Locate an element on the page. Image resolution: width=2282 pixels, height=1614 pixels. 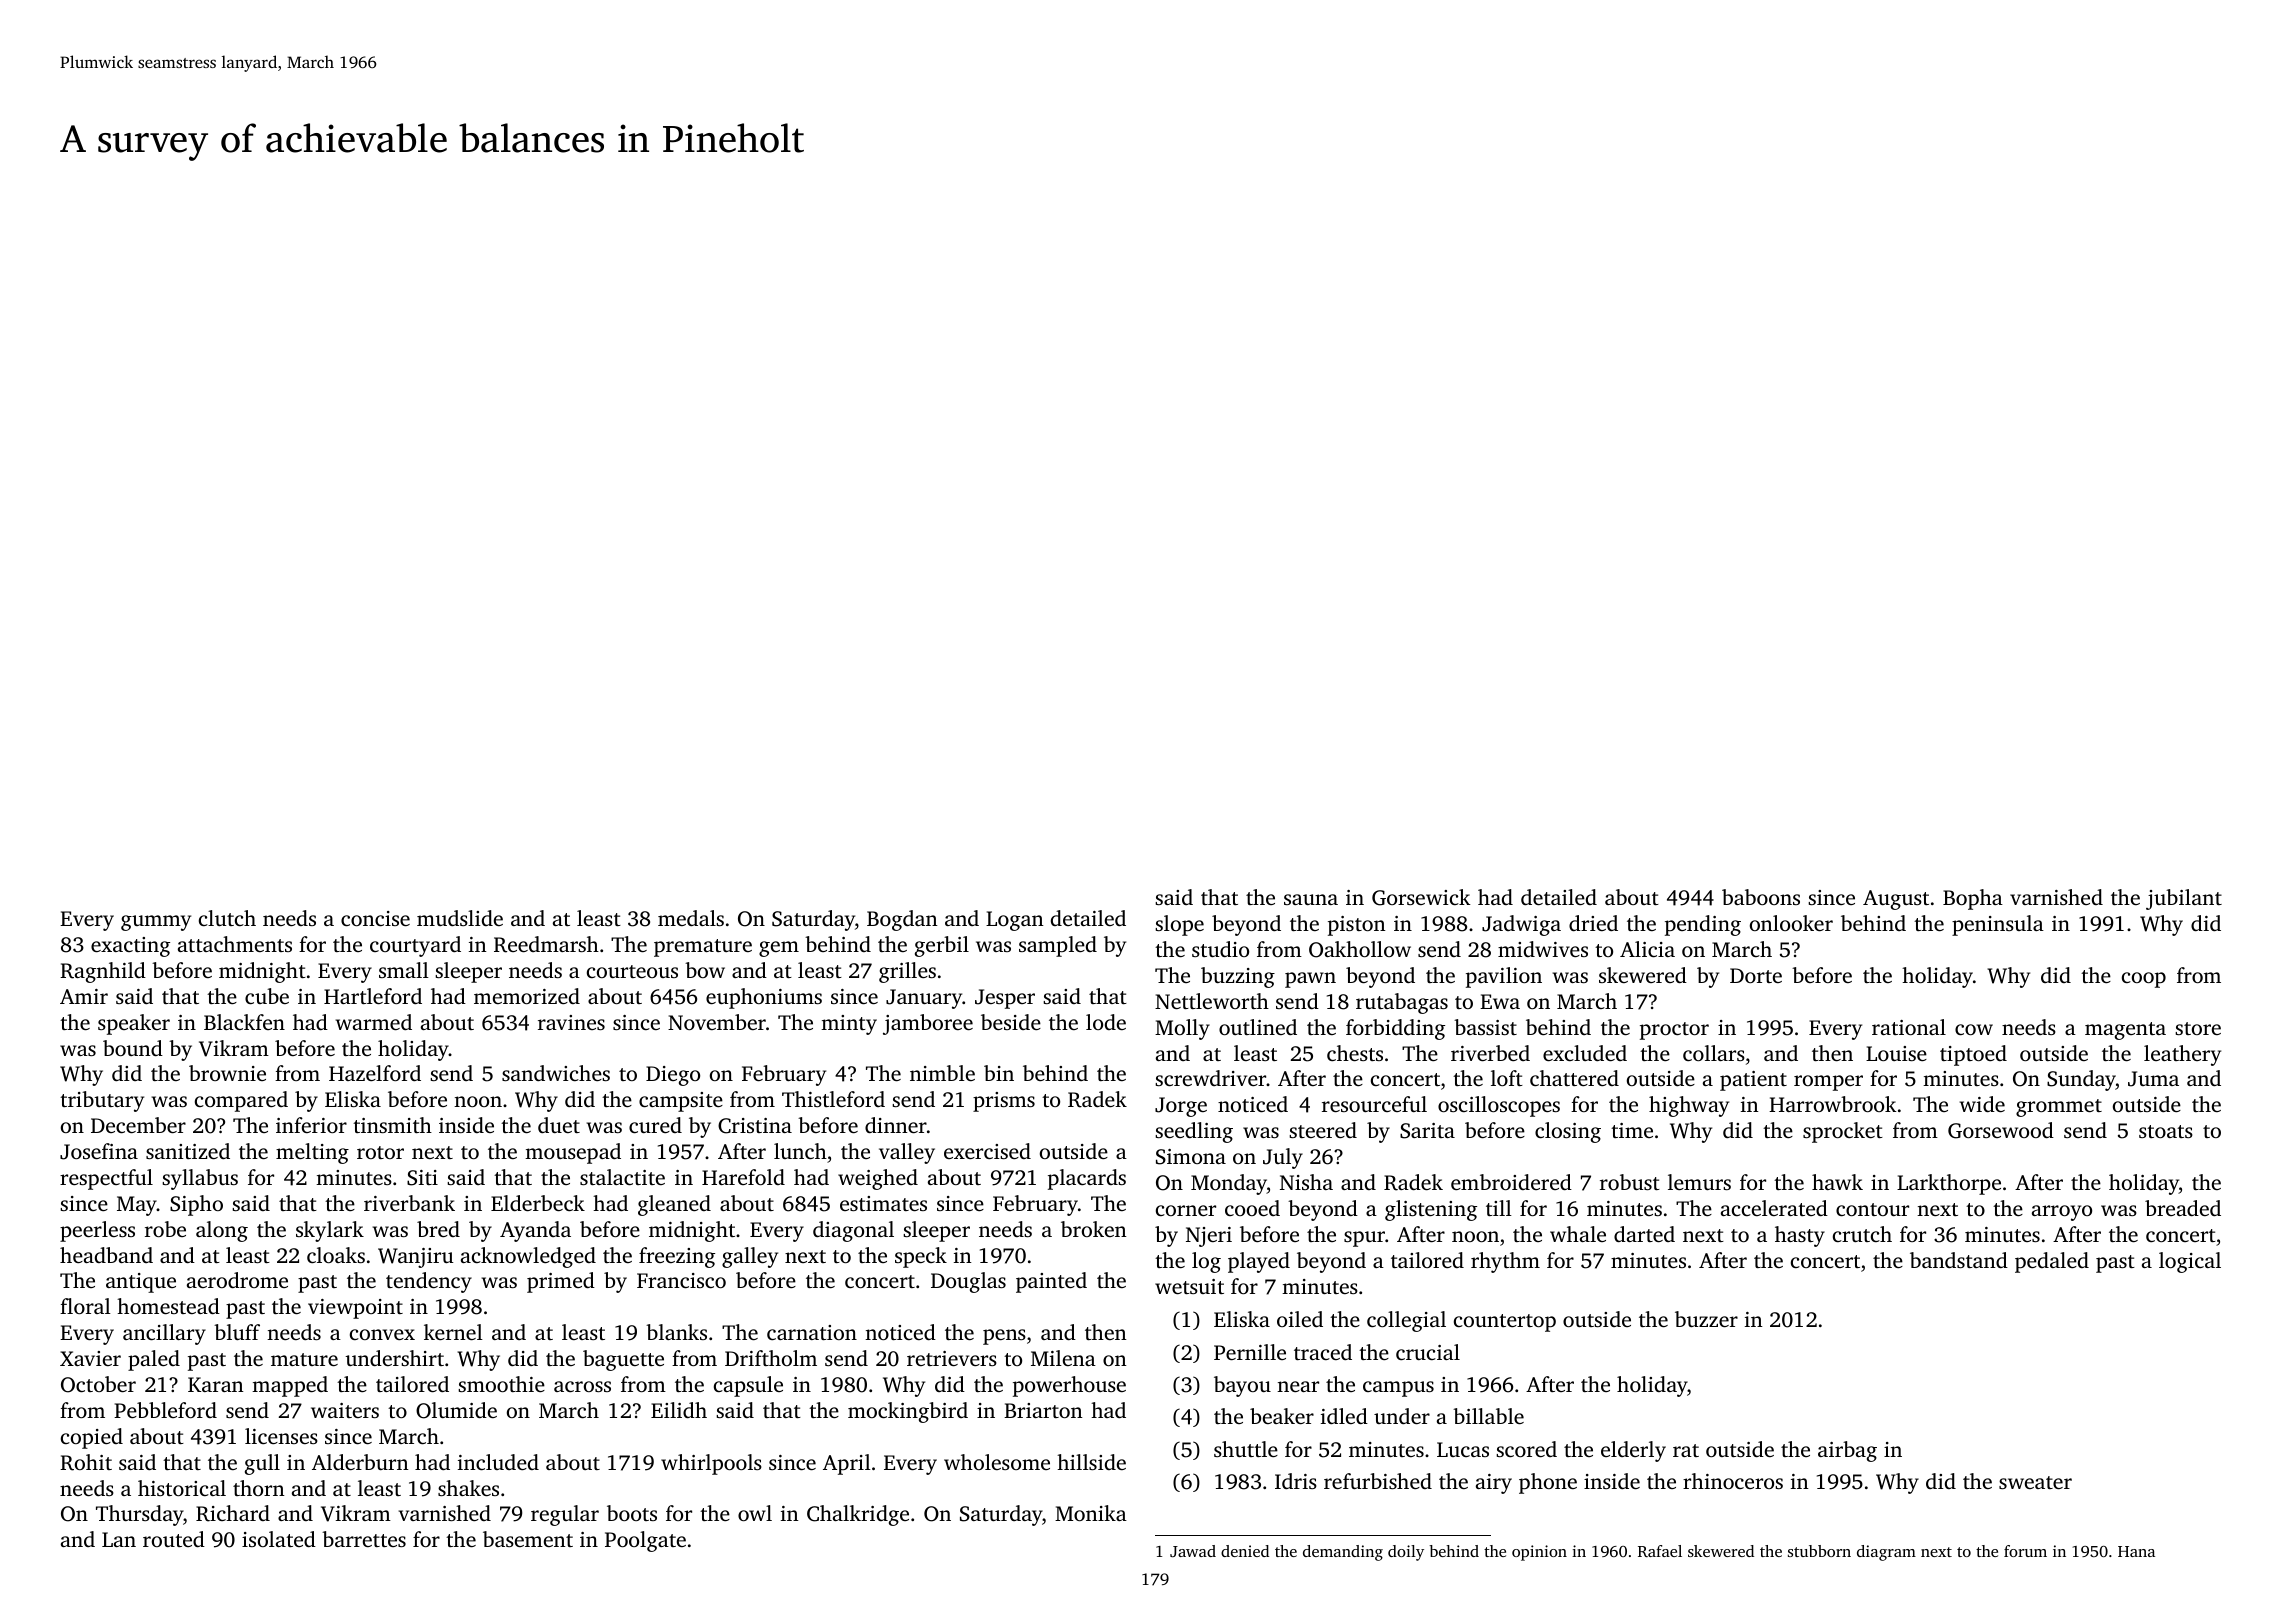
Gorsewick is located at coordinates (1421, 897).
